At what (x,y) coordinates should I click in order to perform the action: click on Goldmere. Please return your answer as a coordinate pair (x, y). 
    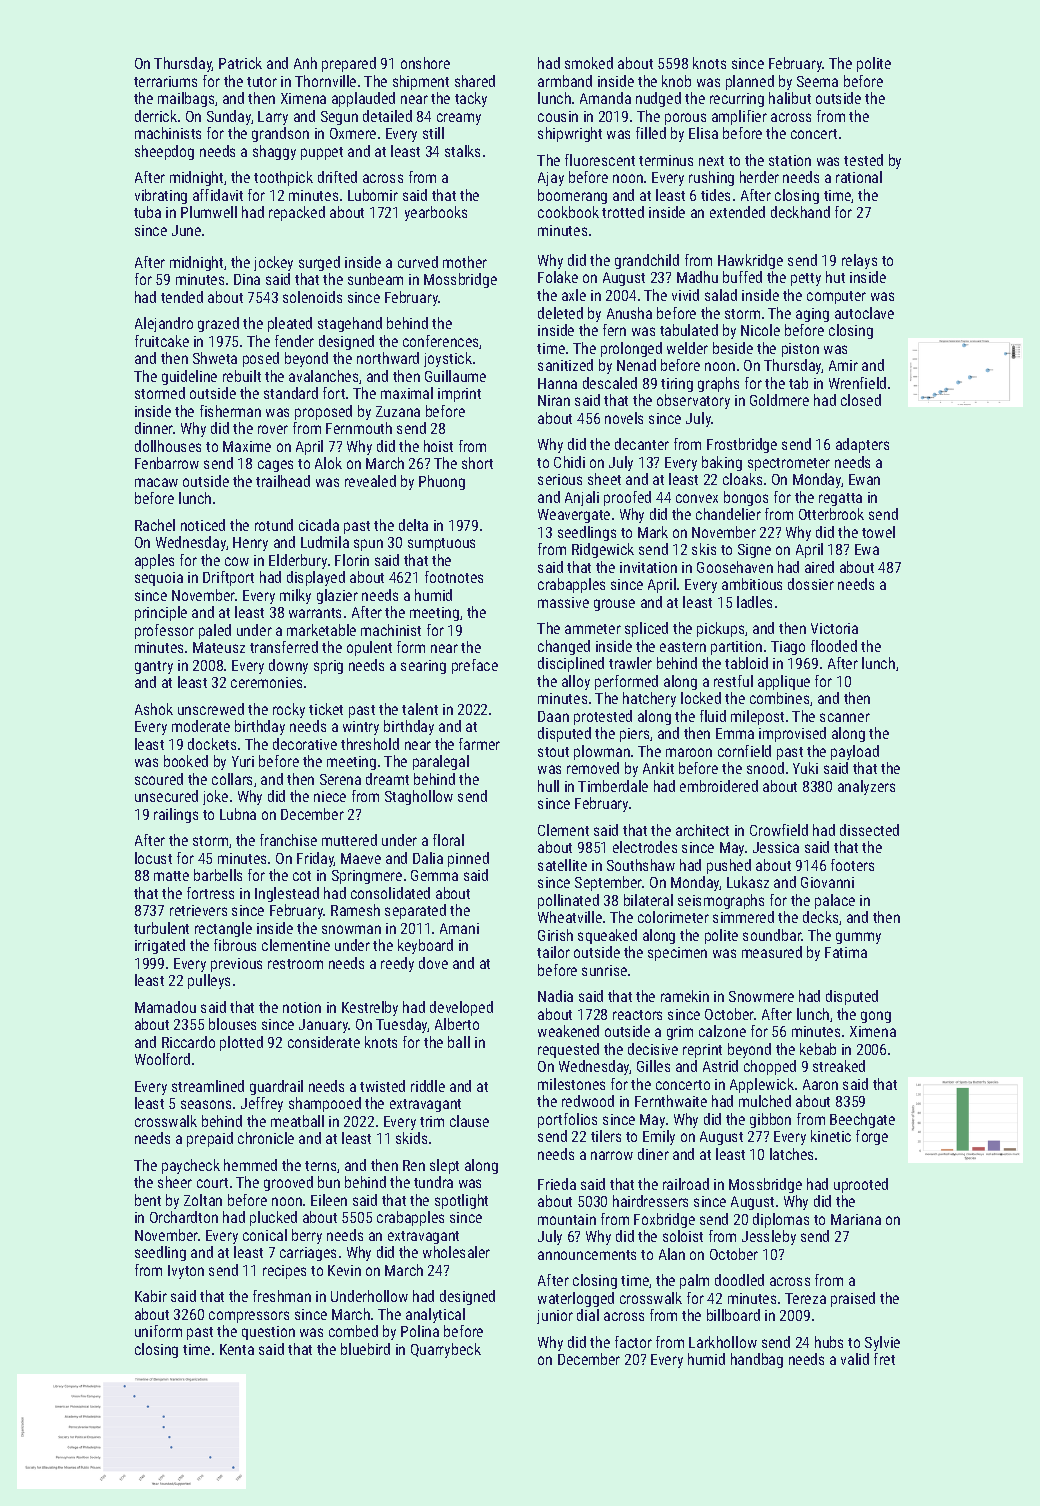
    Looking at the image, I should click on (779, 400).
